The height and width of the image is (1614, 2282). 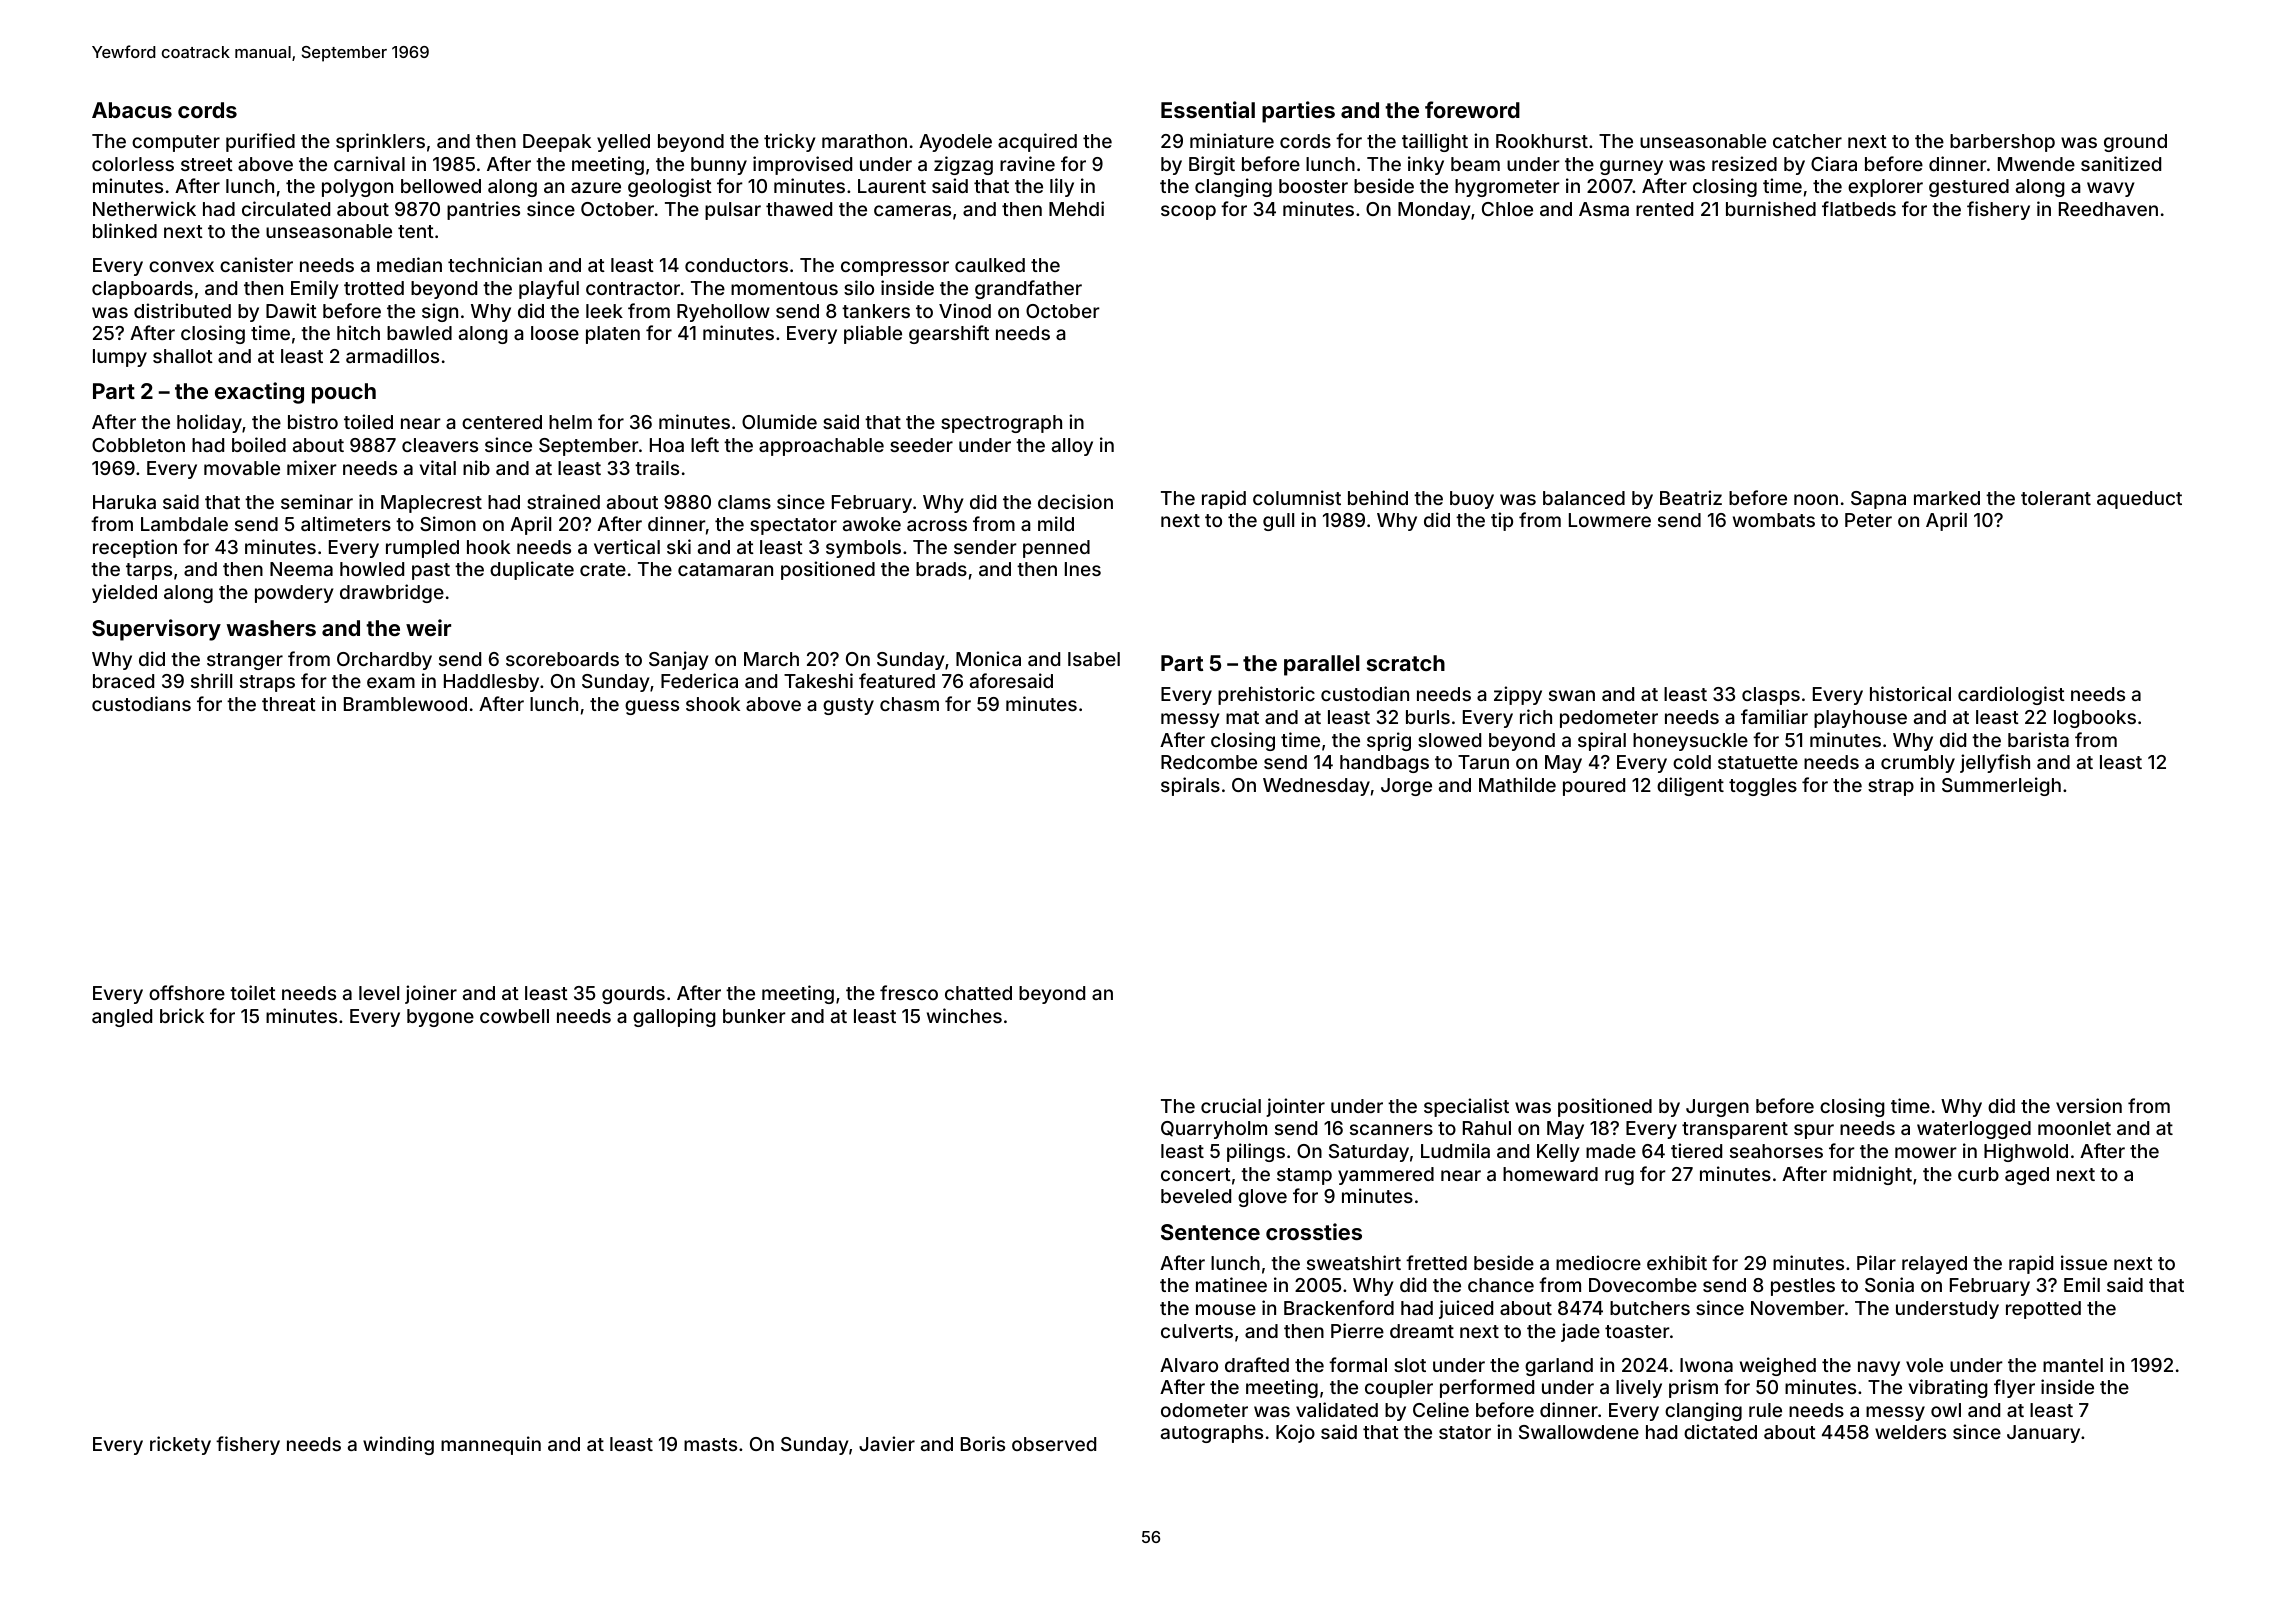 What do you see at coordinates (1212, 165) in the image?
I see `Birgit` at bounding box center [1212, 165].
